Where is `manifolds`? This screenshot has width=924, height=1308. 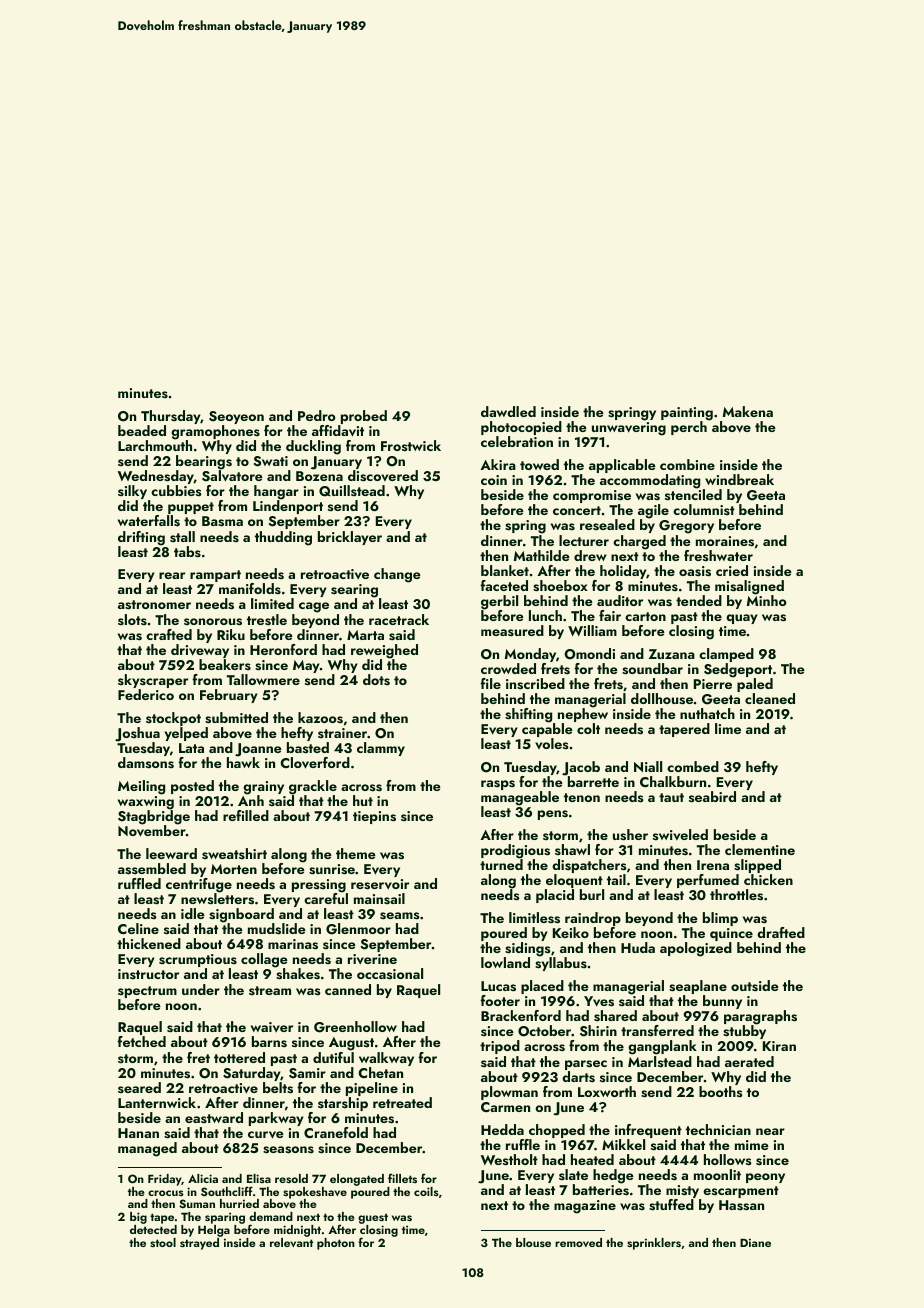
manifolds is located at coordinates (250, 588).
